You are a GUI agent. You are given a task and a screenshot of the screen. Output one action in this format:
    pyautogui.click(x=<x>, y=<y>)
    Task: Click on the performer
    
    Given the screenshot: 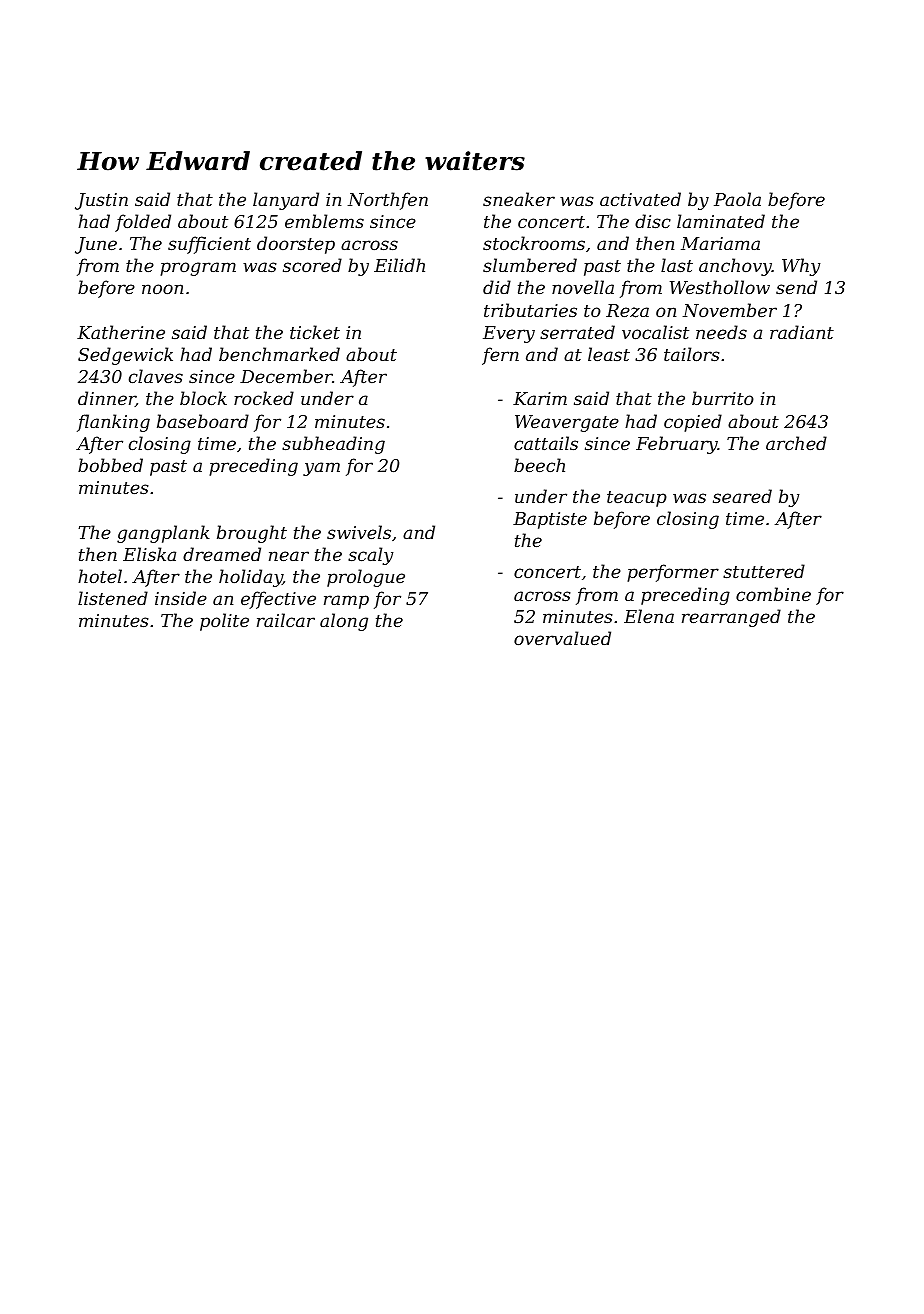 What is the action you would take?
    pyautogui.click(x=673, y=573)
